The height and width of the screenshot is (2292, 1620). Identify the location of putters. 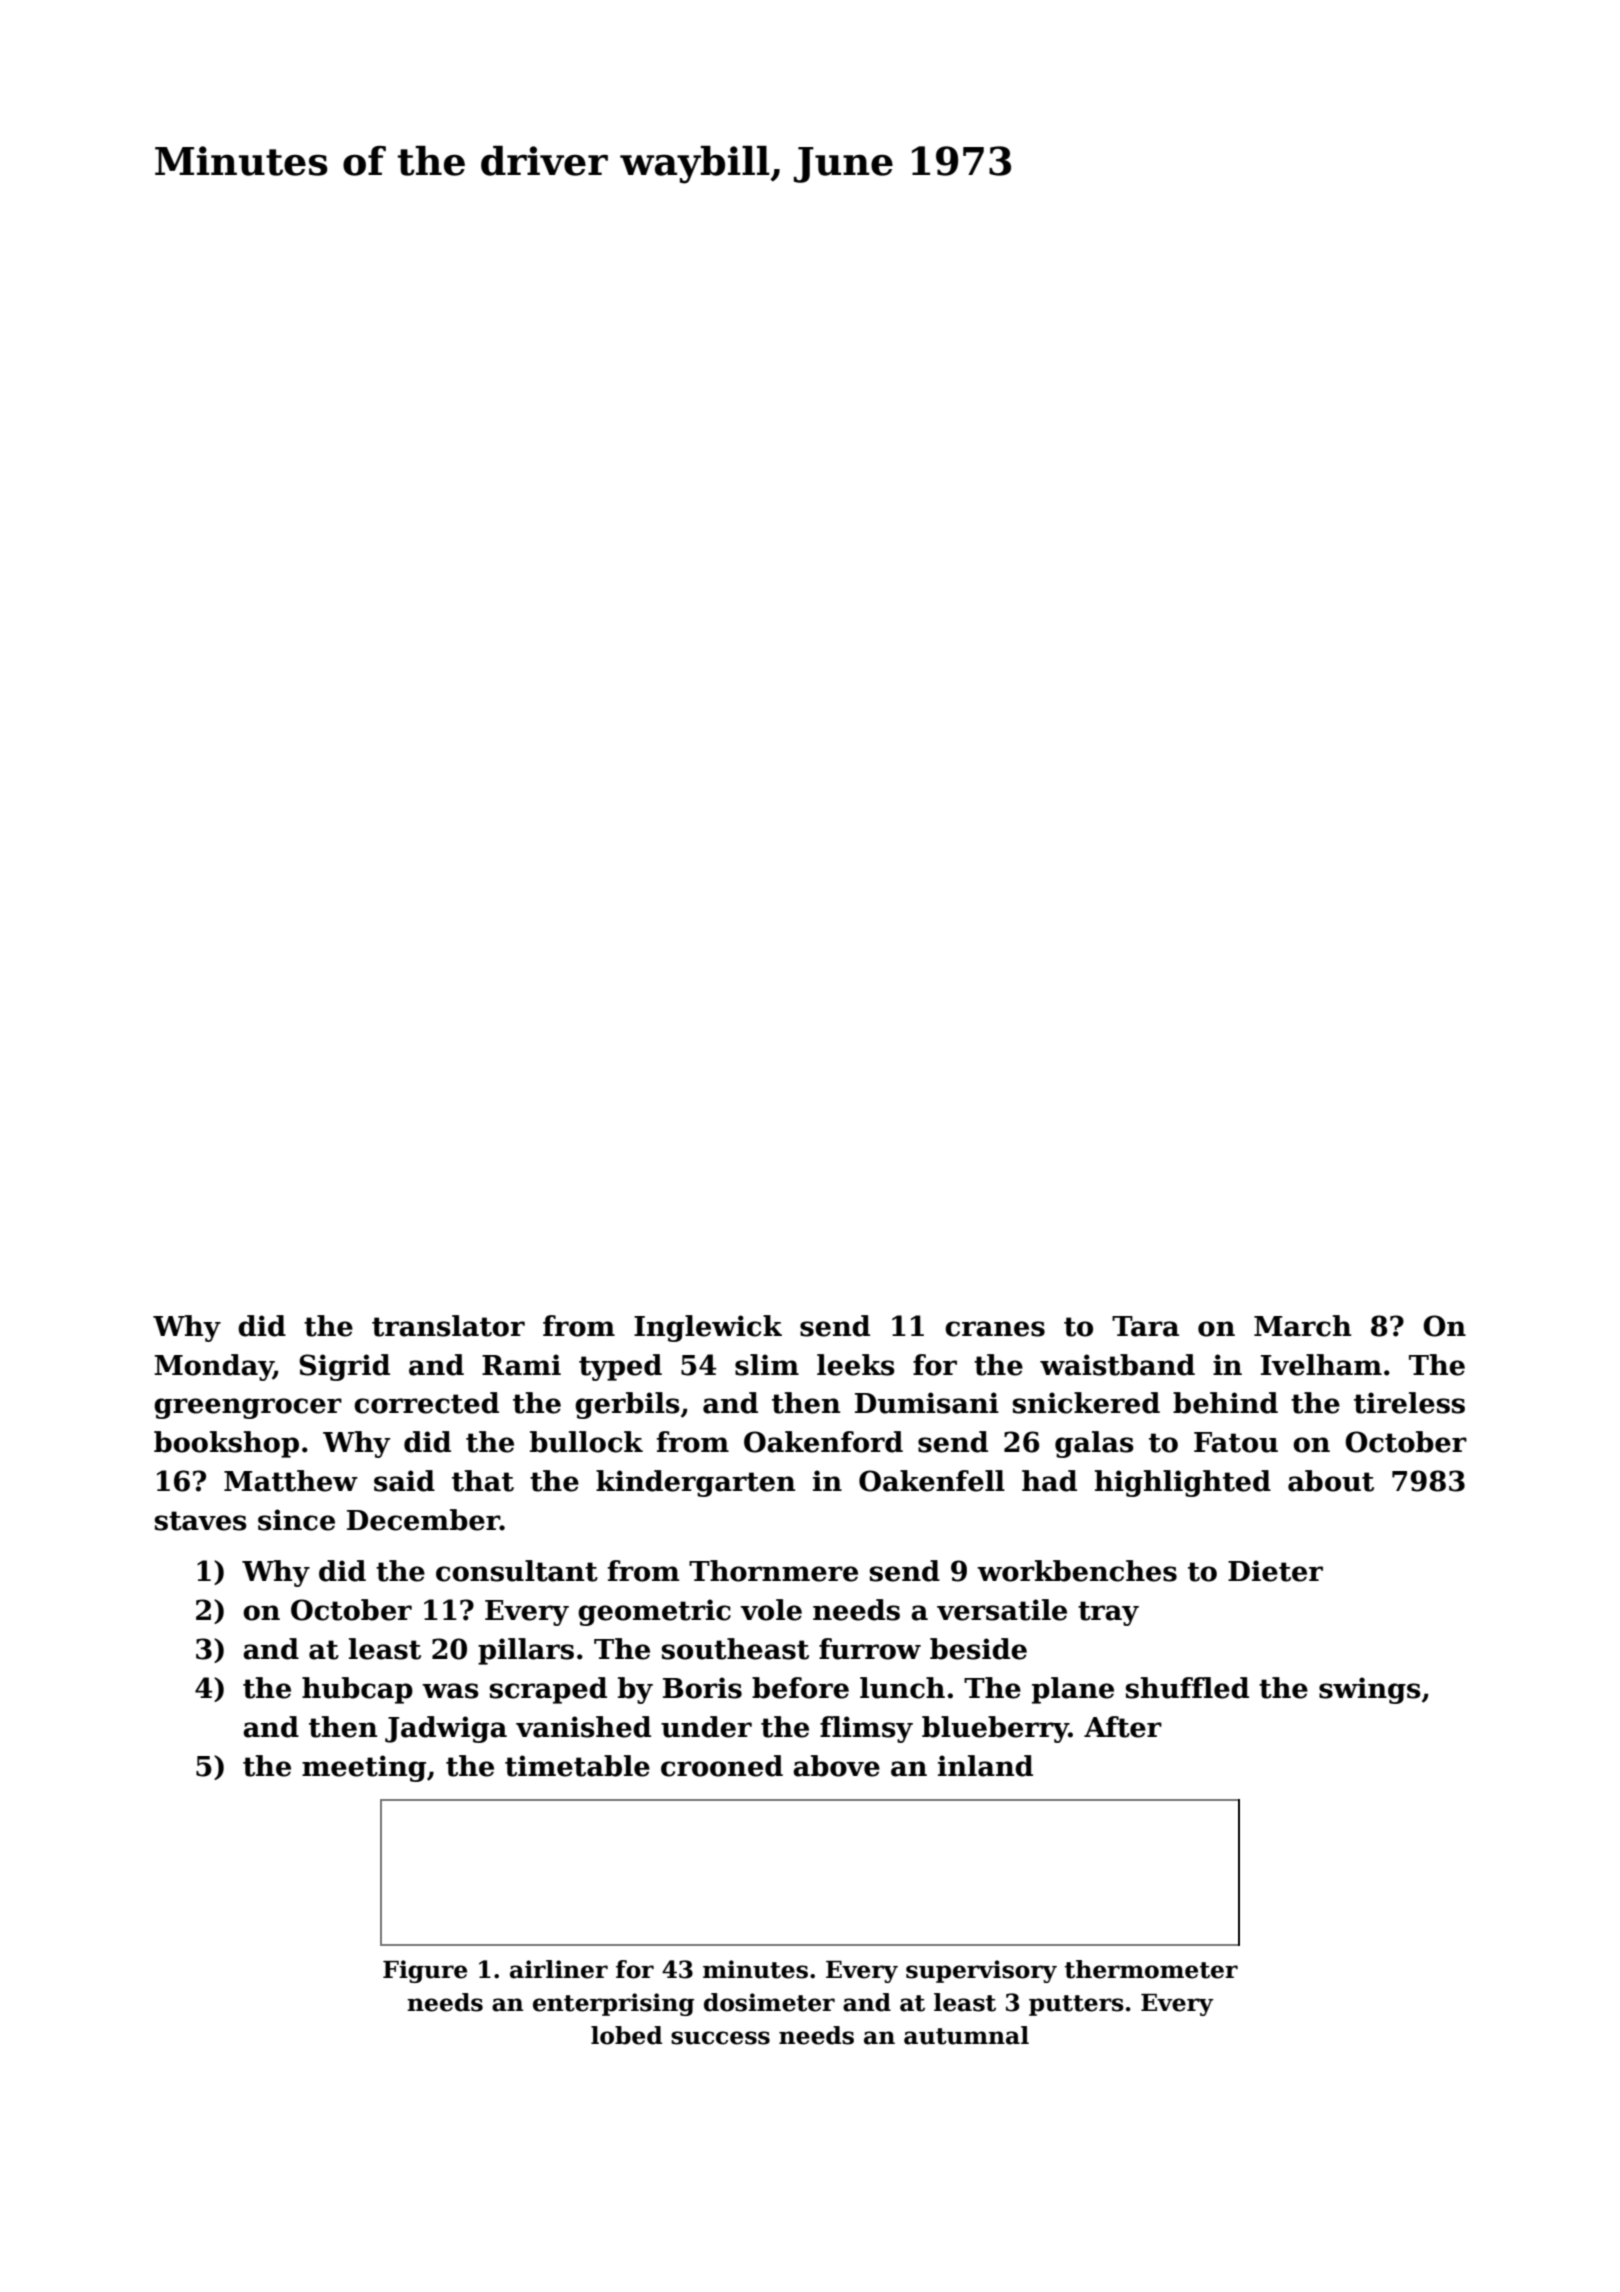
(1076, 2005).
